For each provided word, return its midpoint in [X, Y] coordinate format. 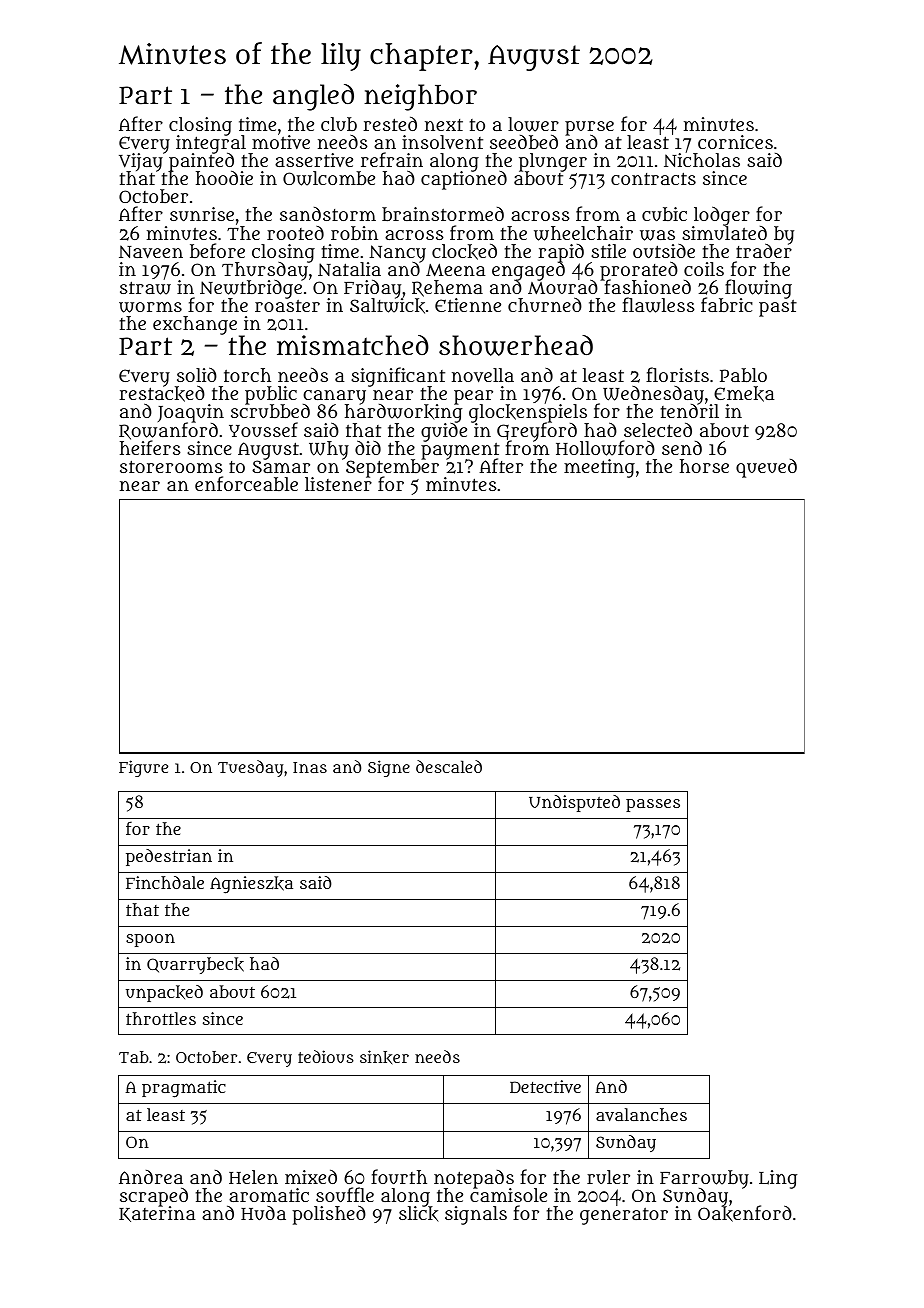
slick [419, 1214]
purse [589, 128]
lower [533, 124]
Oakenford [745, 1214]
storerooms [171, 466]
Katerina [157, 1214]
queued [766, 468]
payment [460, 451]
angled [313, 97]
